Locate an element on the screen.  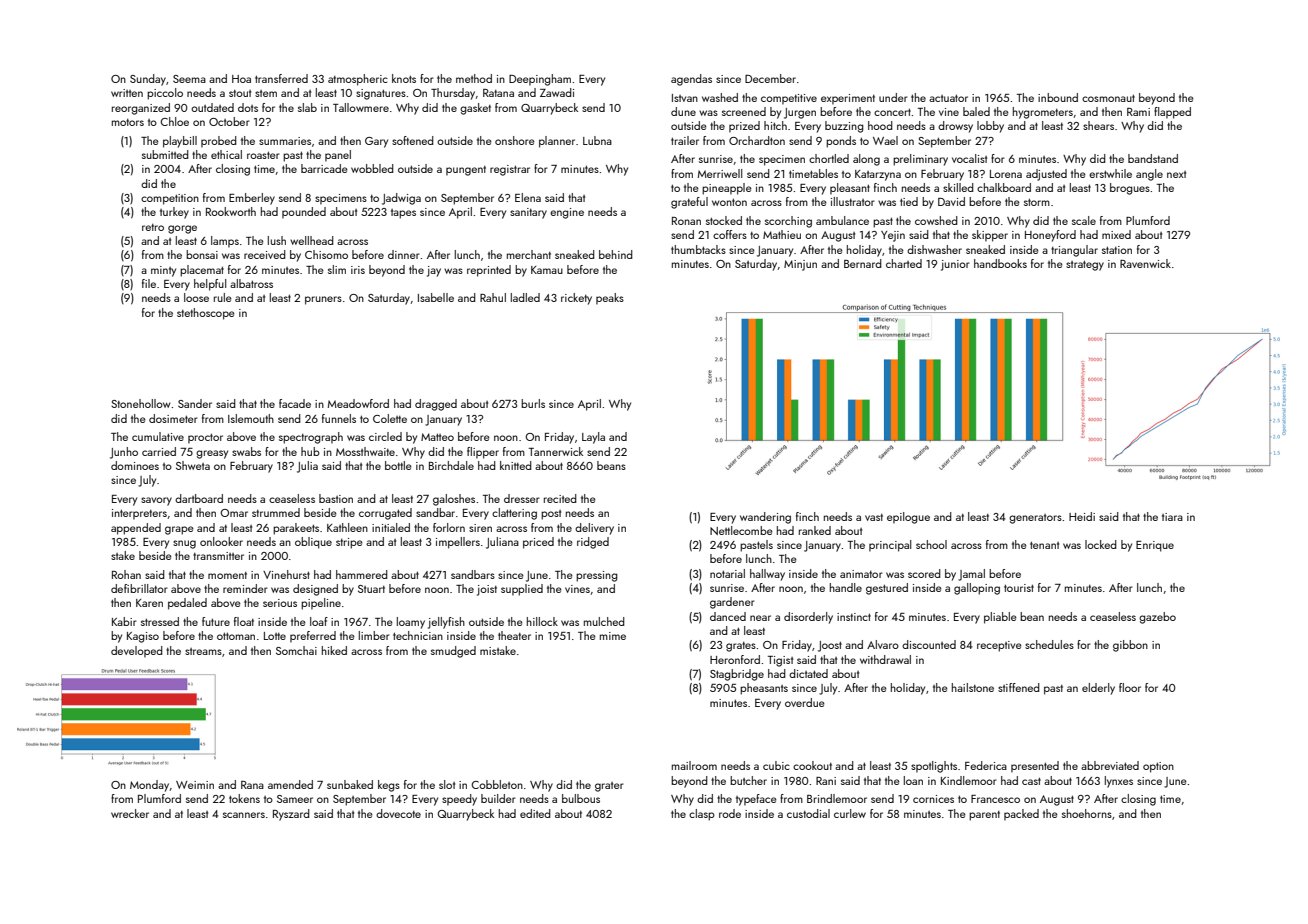
generators is located at coordinates (1035, 519).
